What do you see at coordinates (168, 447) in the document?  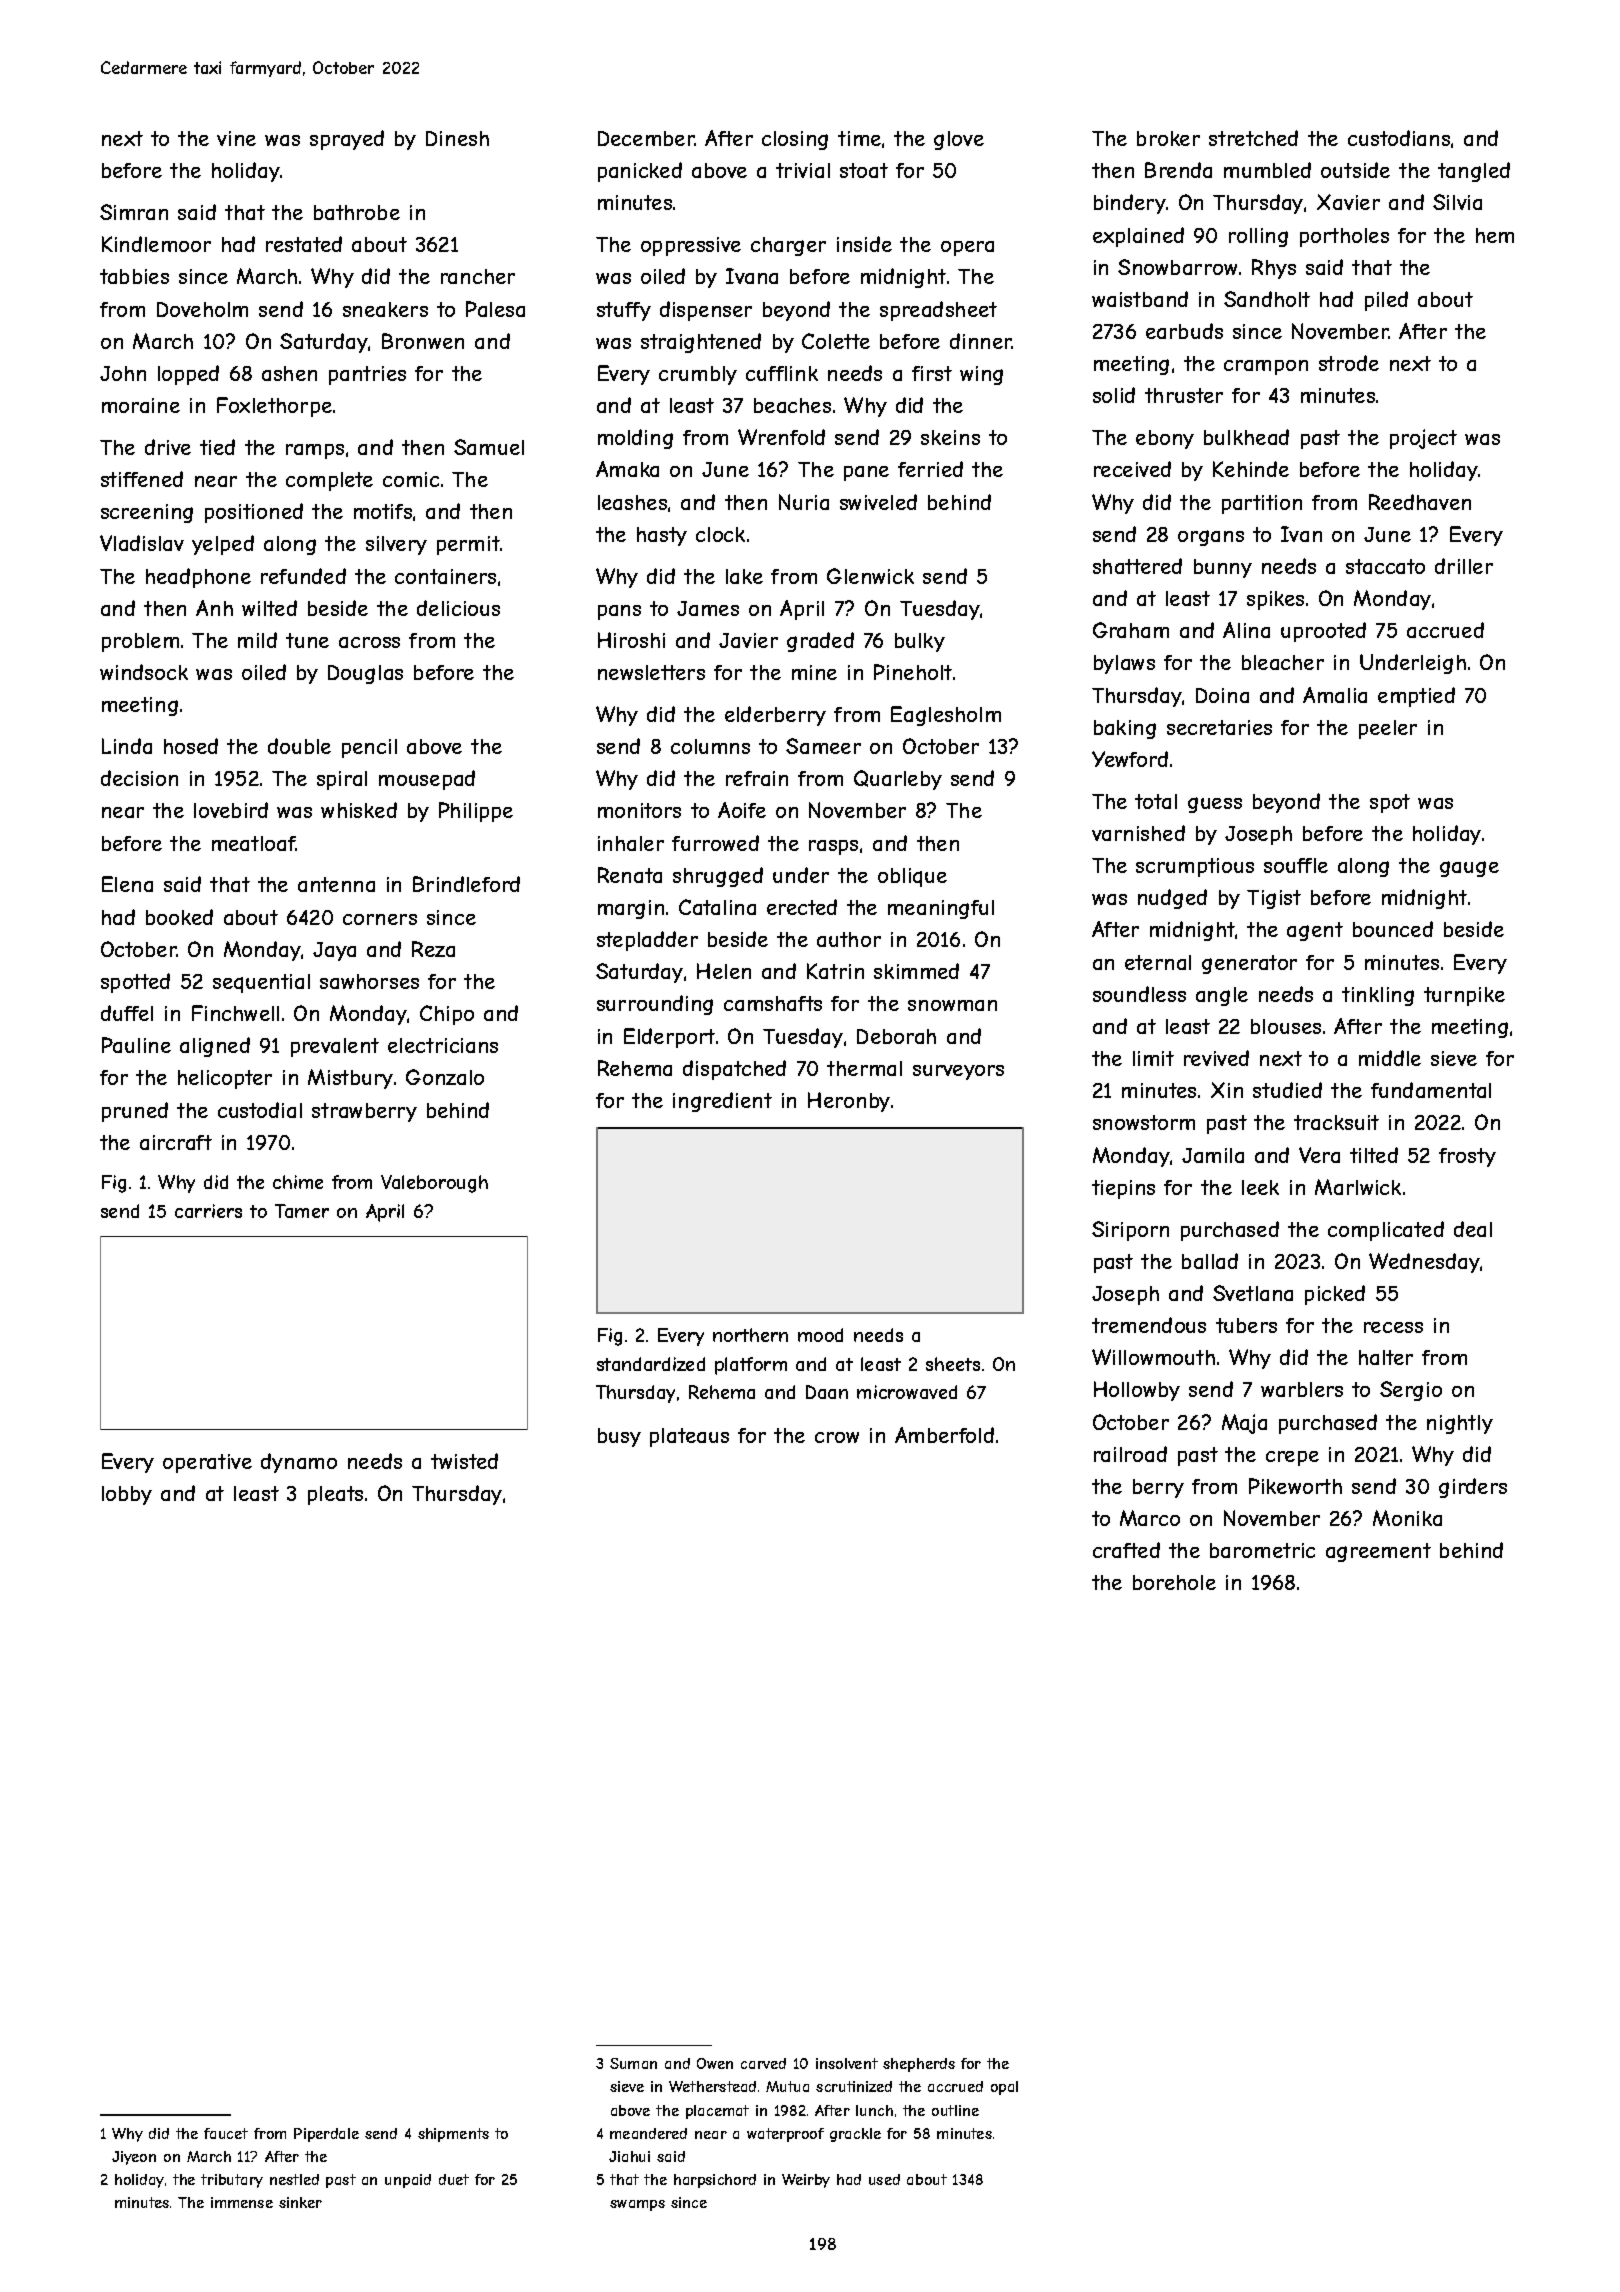 I see `drive` at bounding box center [168, 447].
